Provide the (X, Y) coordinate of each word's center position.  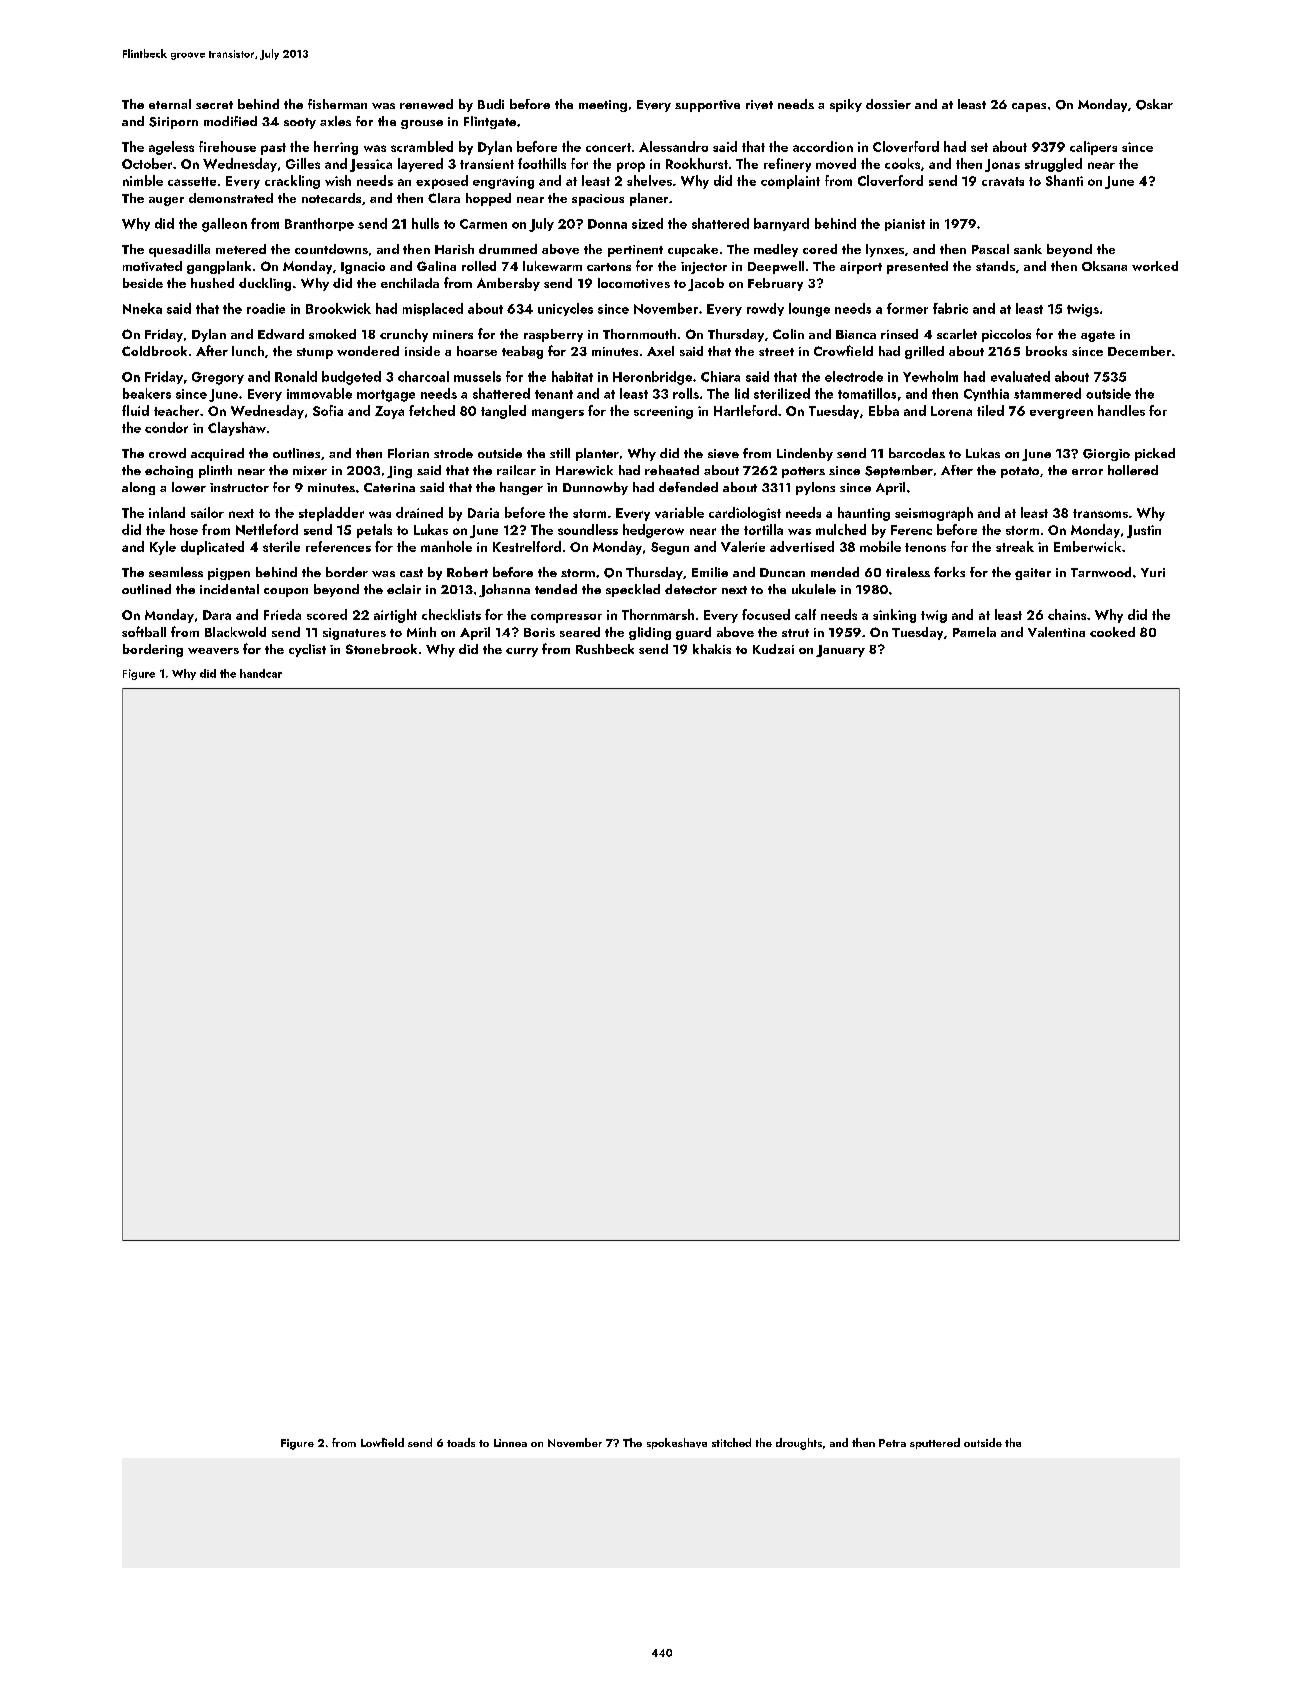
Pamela (974, 632)
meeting (603, 106)
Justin (1144, 531)
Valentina (1056, 632)
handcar (261, 673)
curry (522, 652)
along (138, 488)
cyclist (307, 650)
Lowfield (382, 1442)
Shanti (1064, 180)
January (840, 651)
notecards (331, 198)
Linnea (510, 1443)
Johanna (504, 590)
